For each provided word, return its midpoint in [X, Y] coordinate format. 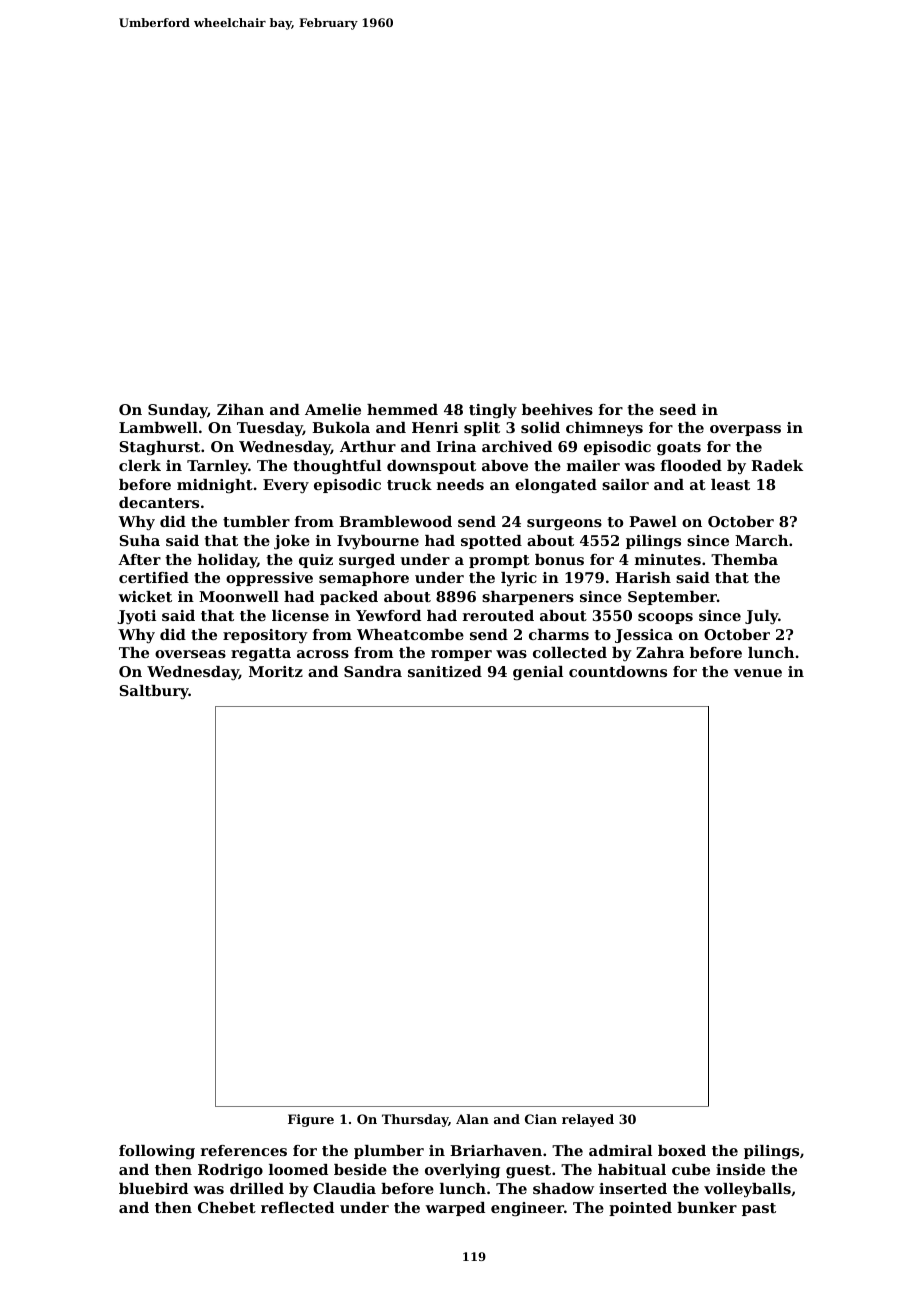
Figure [311, 1120]
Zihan [240, 409]
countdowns [618, 671]
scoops [665, 618]
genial [538, 673]
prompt [499, 561]
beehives [557, 409]
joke [292, 542]
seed [678, 409]
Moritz [276, 671]
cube [691, 1169]
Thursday [415, 1120]
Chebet [227, 1207]
